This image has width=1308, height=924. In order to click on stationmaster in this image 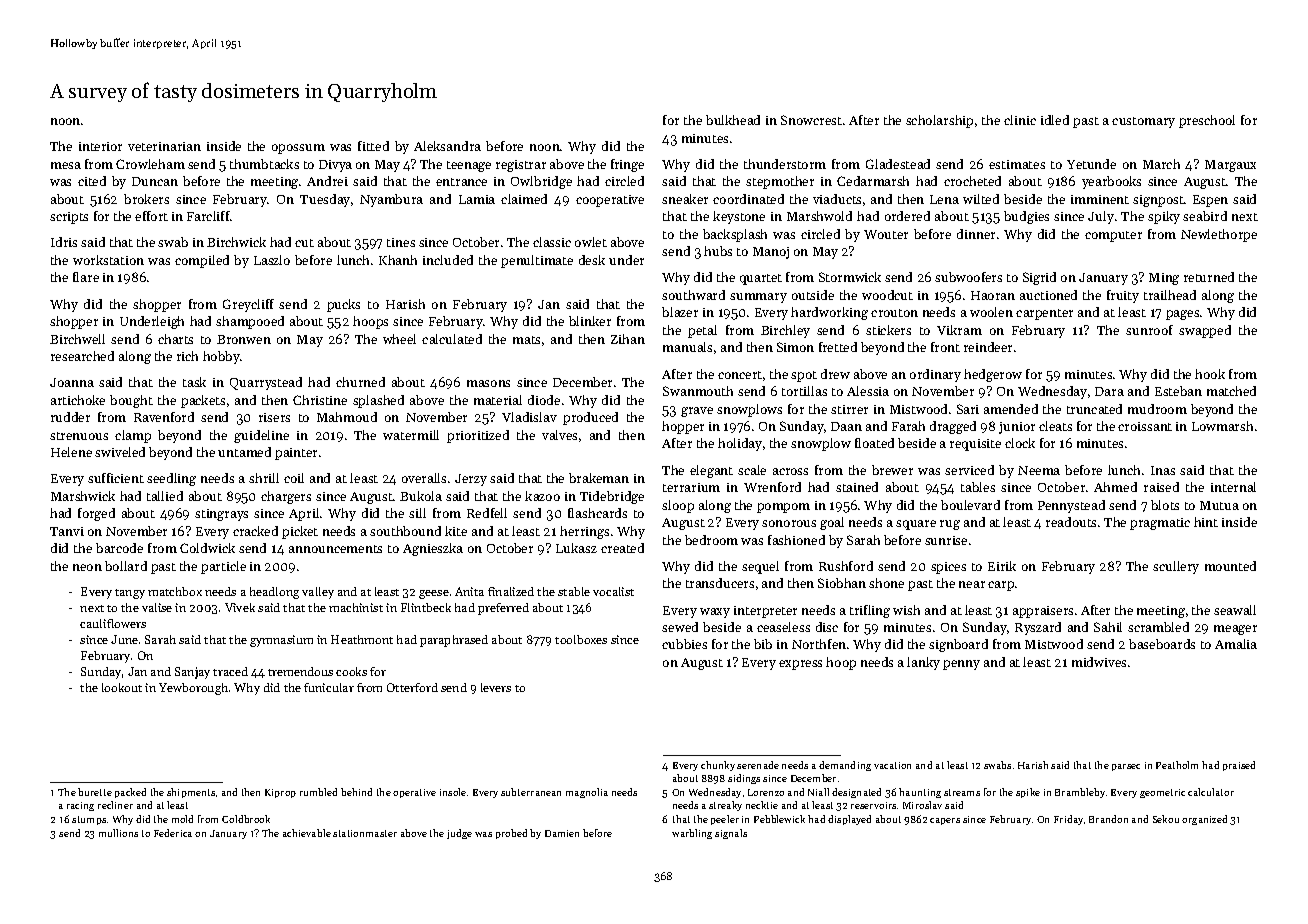, I will do `click(365, 833)`.
